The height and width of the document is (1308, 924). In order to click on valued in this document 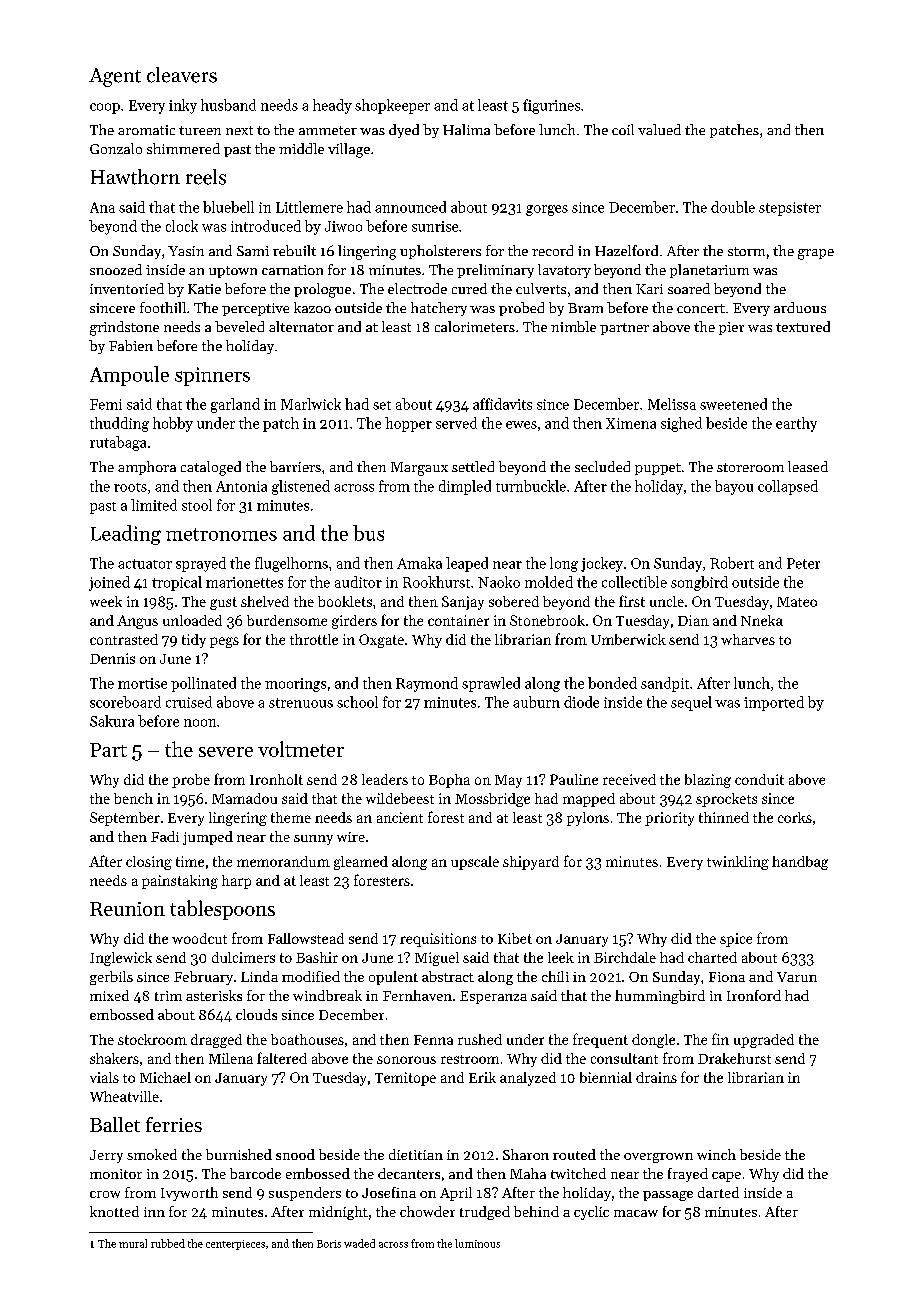, I will do `click(659, 129)`.
